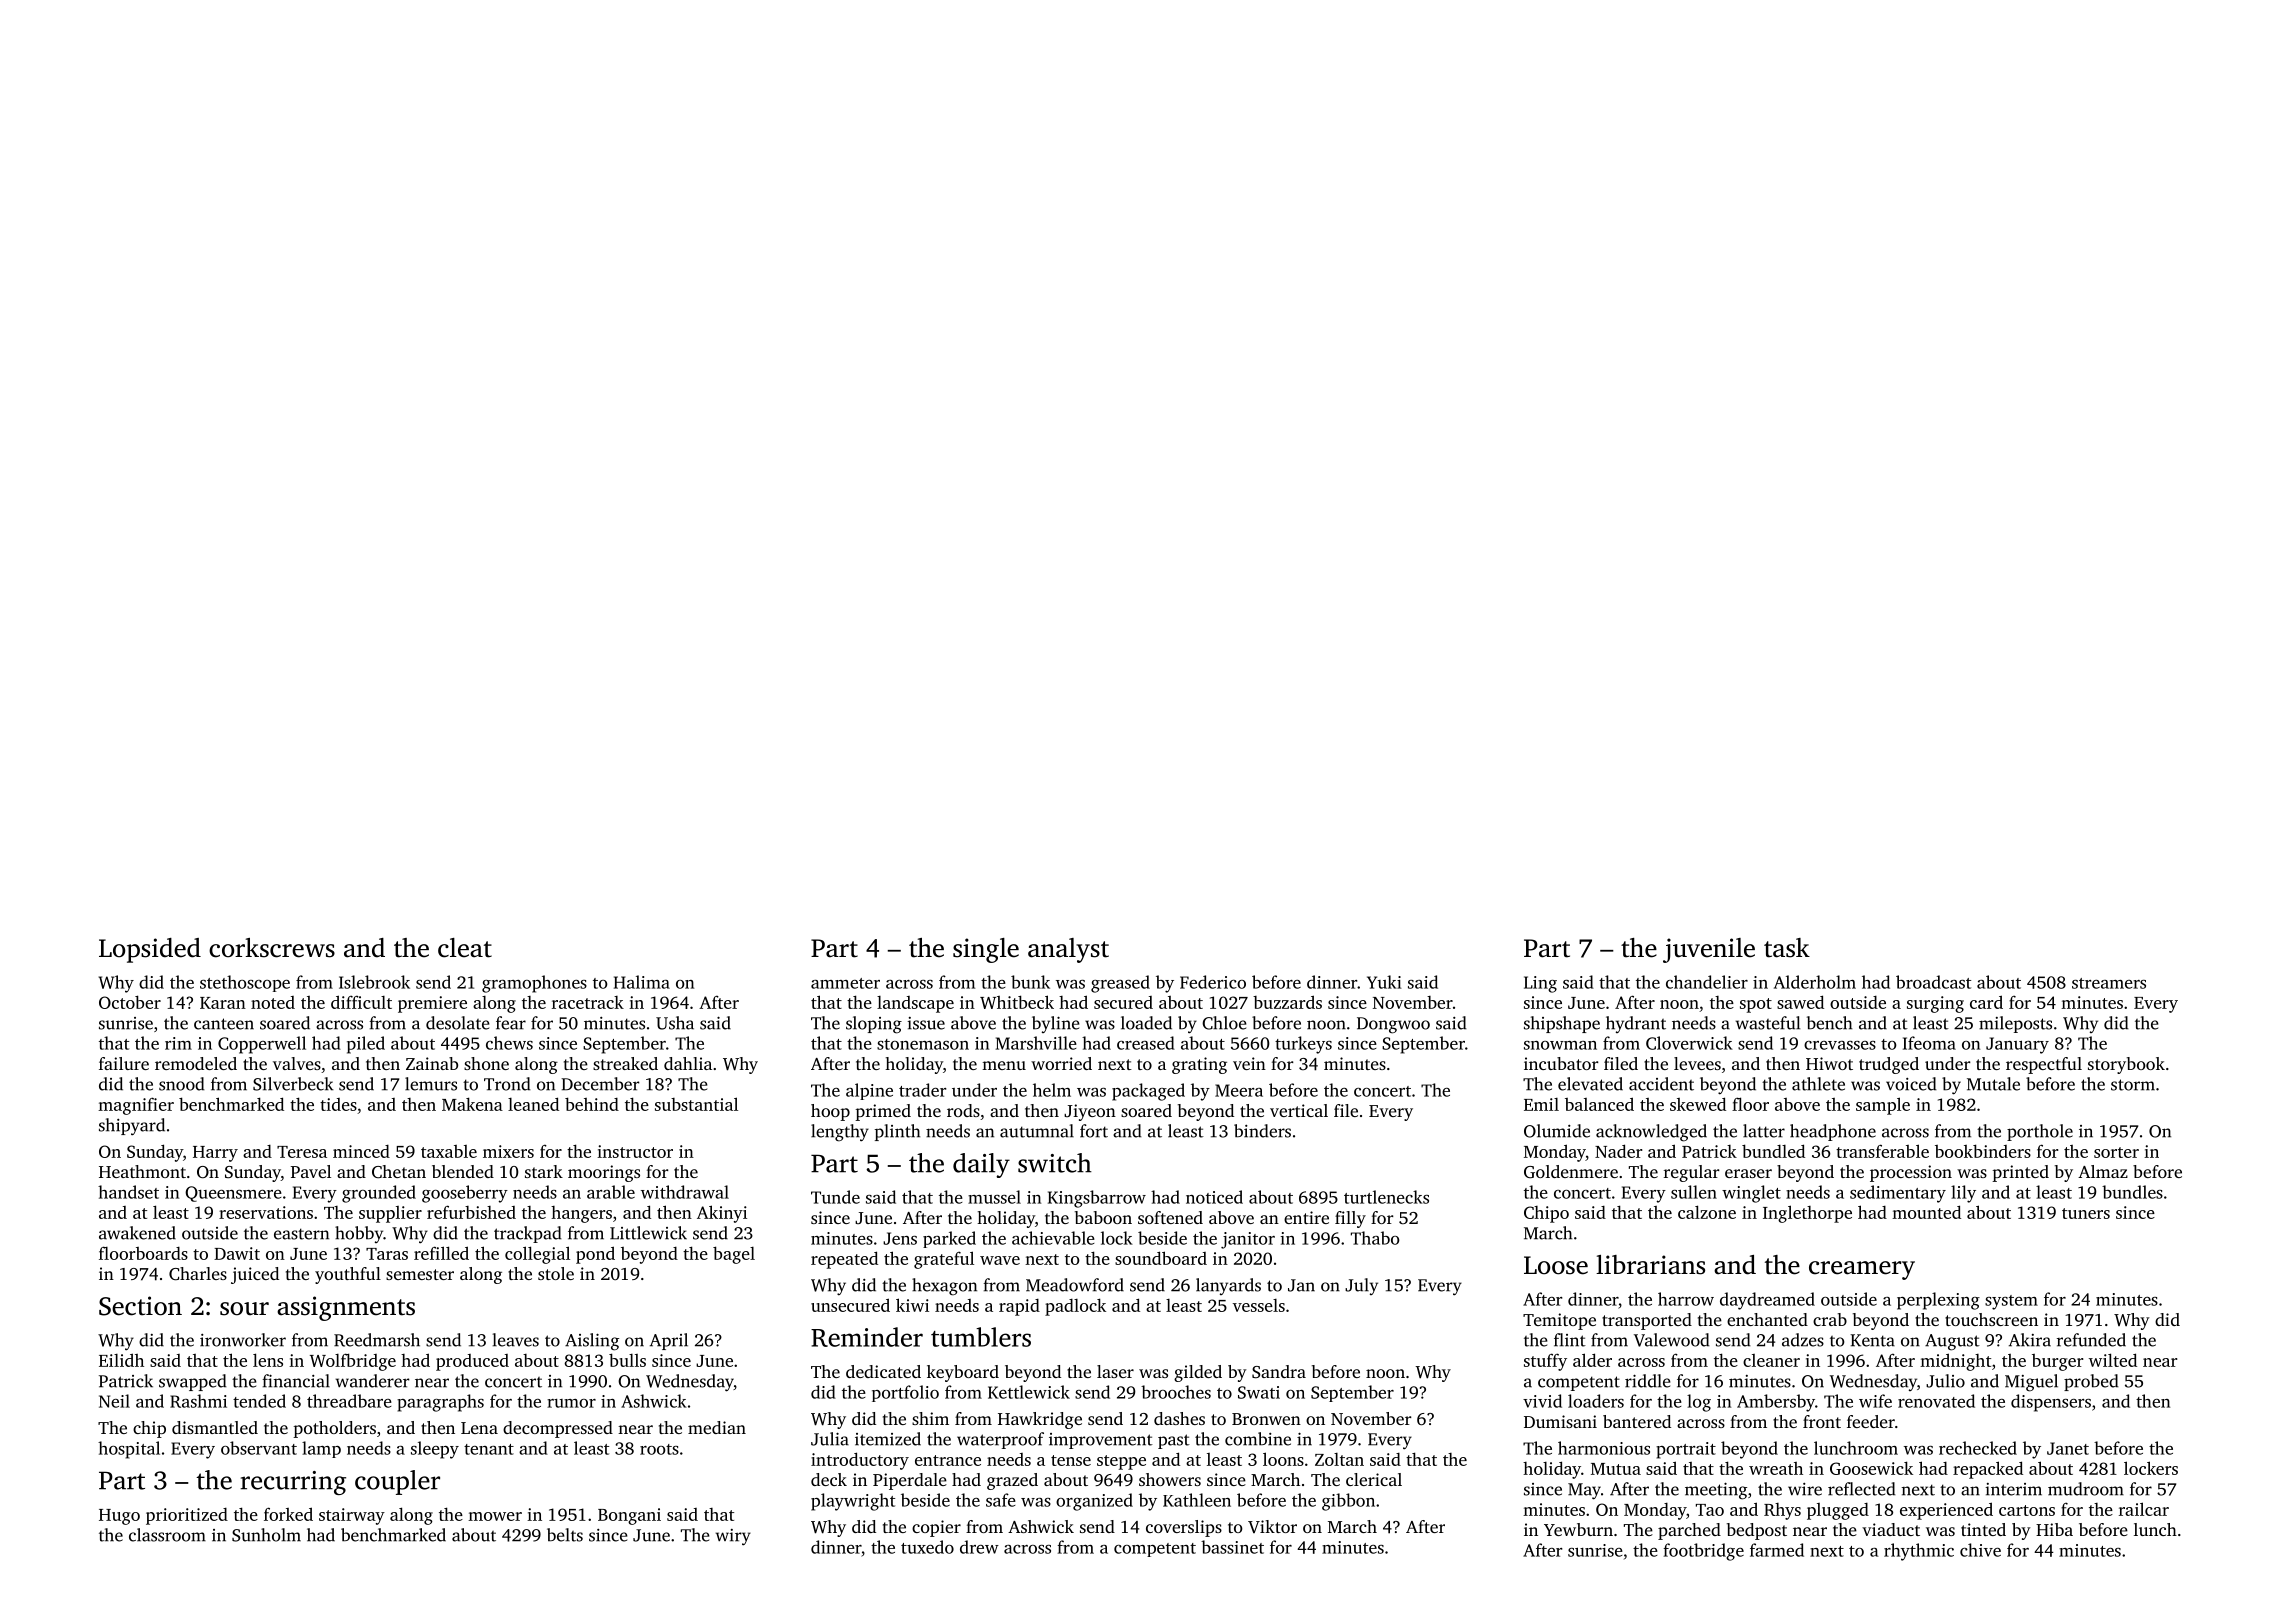  I want to click on footbridge, so click(1703, 1552).
